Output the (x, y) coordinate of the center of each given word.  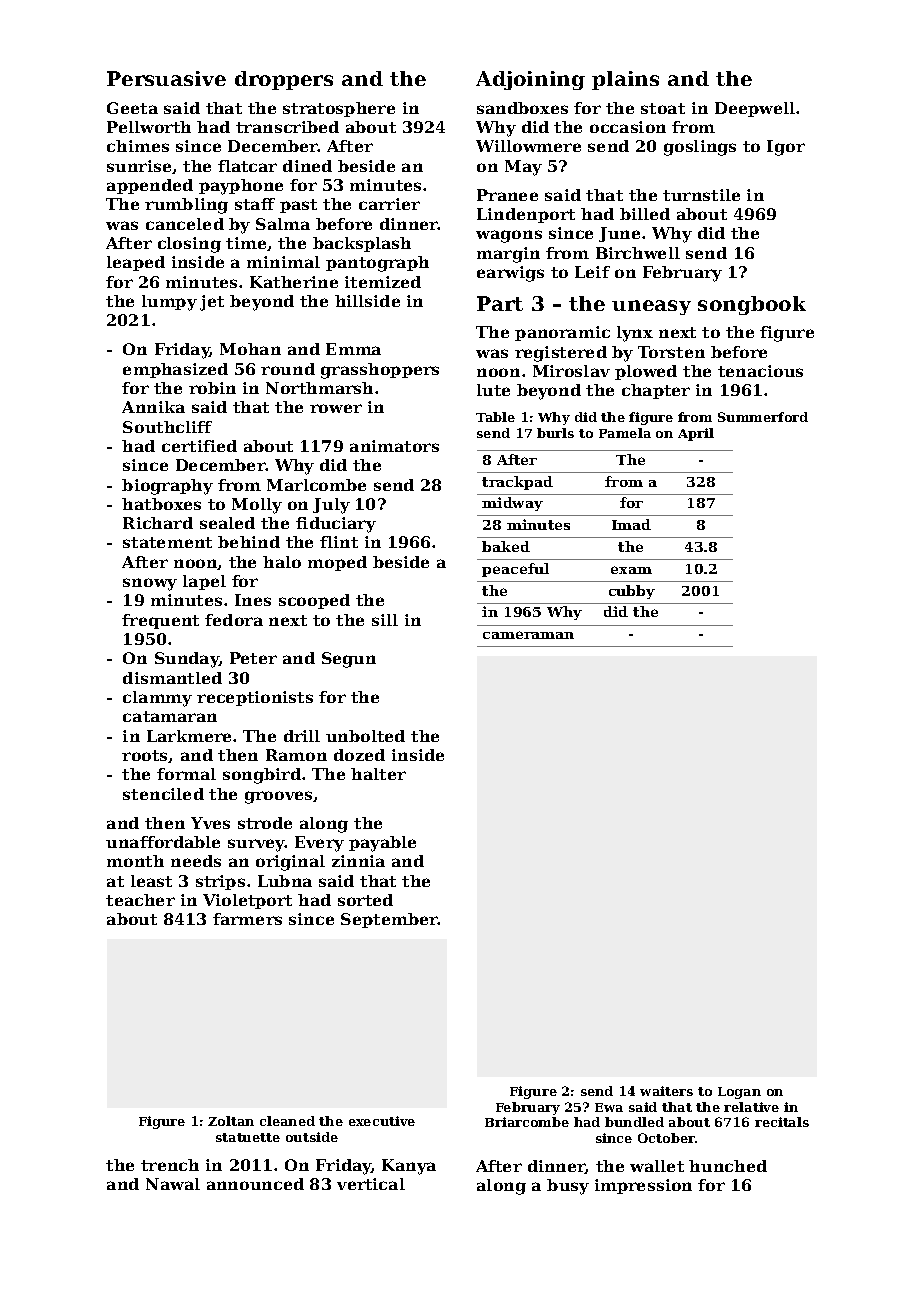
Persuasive (166, 78)
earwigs (510, 274)
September (389, 920)
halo (282, 562)
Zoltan (231, 1121)
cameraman (528, 635)
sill (385, 620)
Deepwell (755, 109)
